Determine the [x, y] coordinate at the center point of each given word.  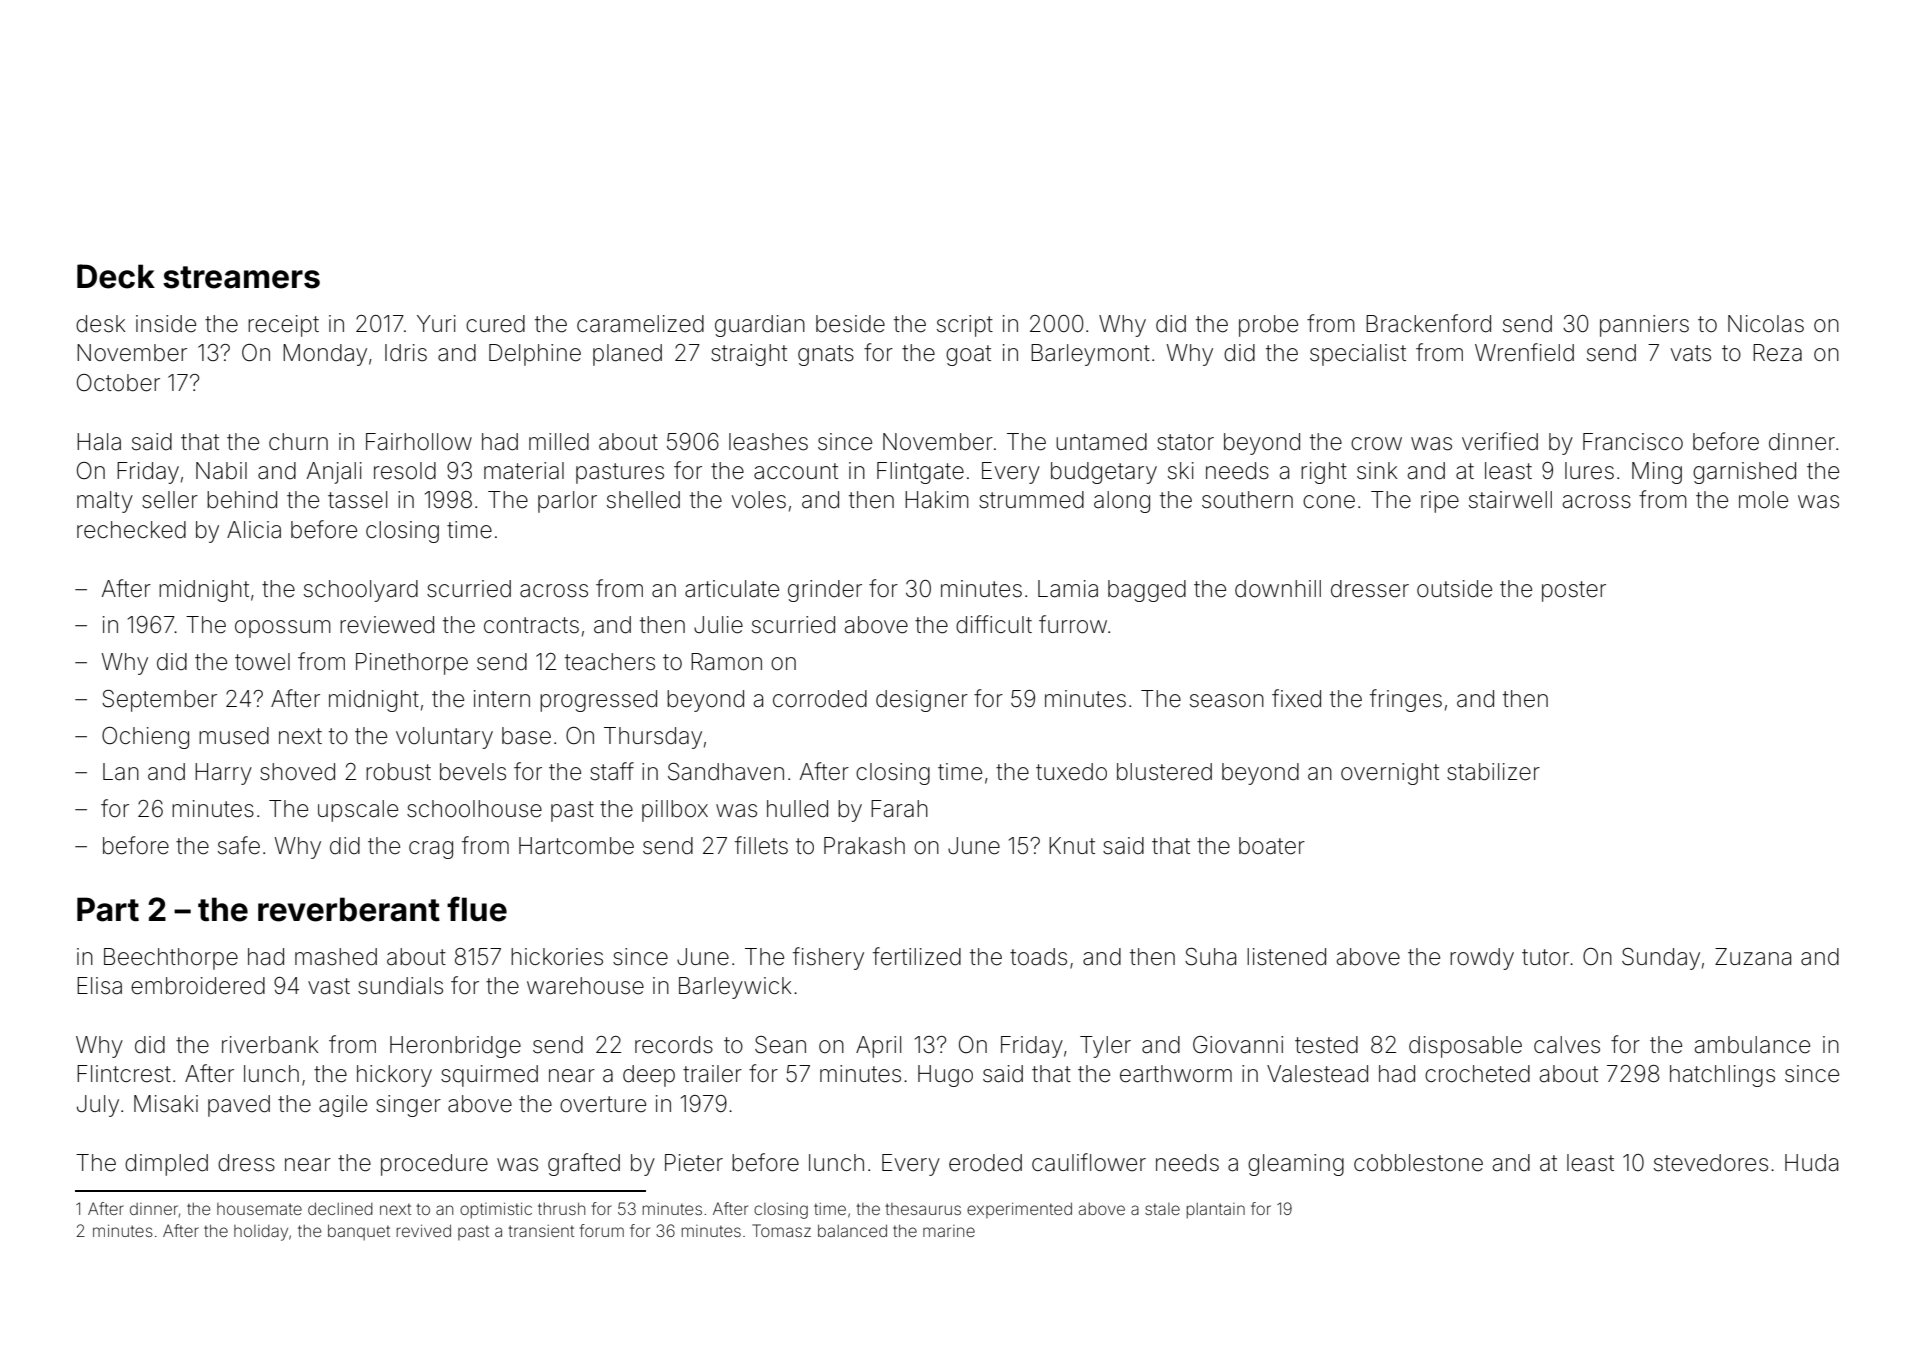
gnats [826, 355]
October [118, 383]
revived [424, 1230]
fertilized [917, 956]
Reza [1777, 353]
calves [1567, 1045]
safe [239, 845]
